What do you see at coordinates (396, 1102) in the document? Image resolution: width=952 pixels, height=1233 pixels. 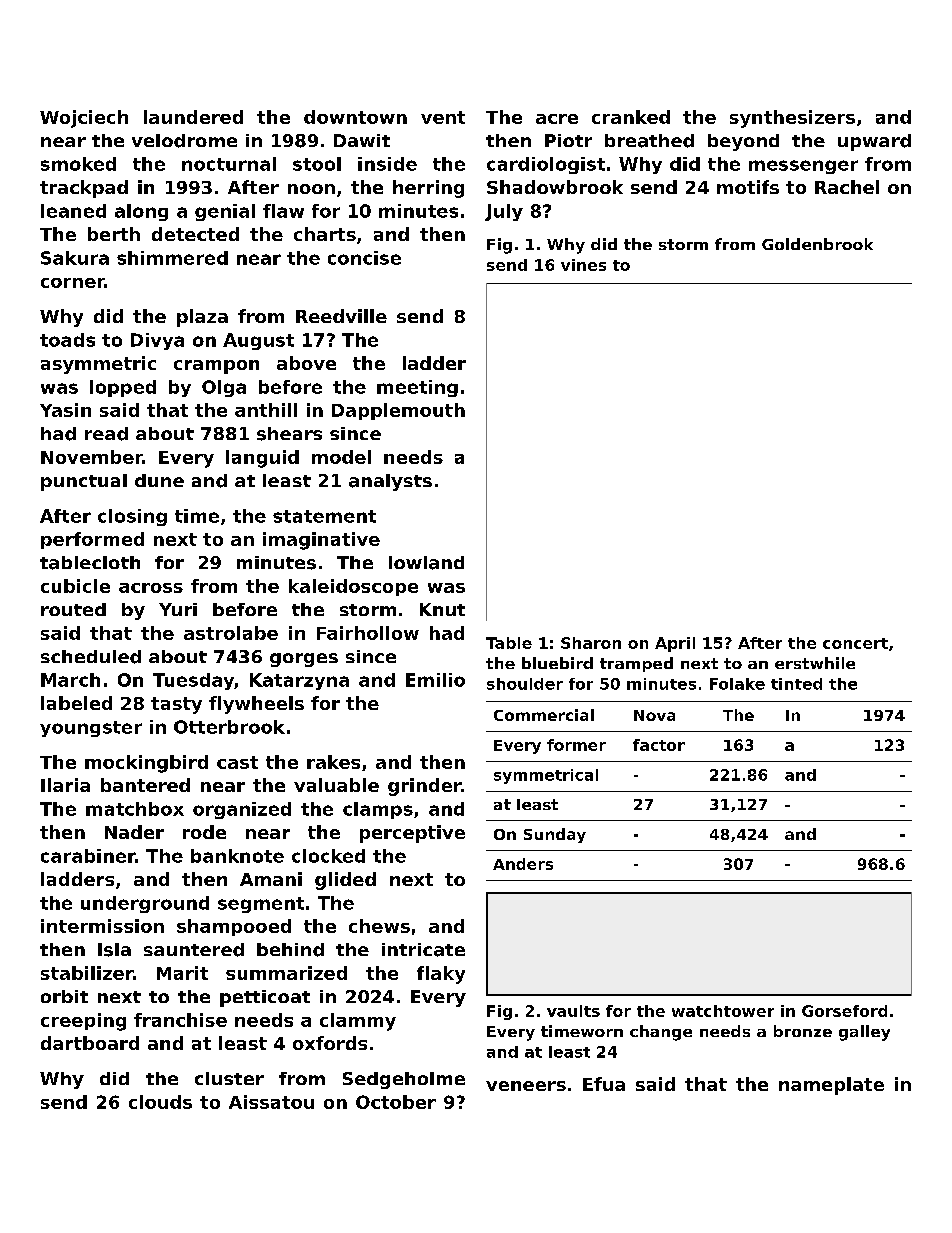 I see `October` at bounding box center [396, 1102].
